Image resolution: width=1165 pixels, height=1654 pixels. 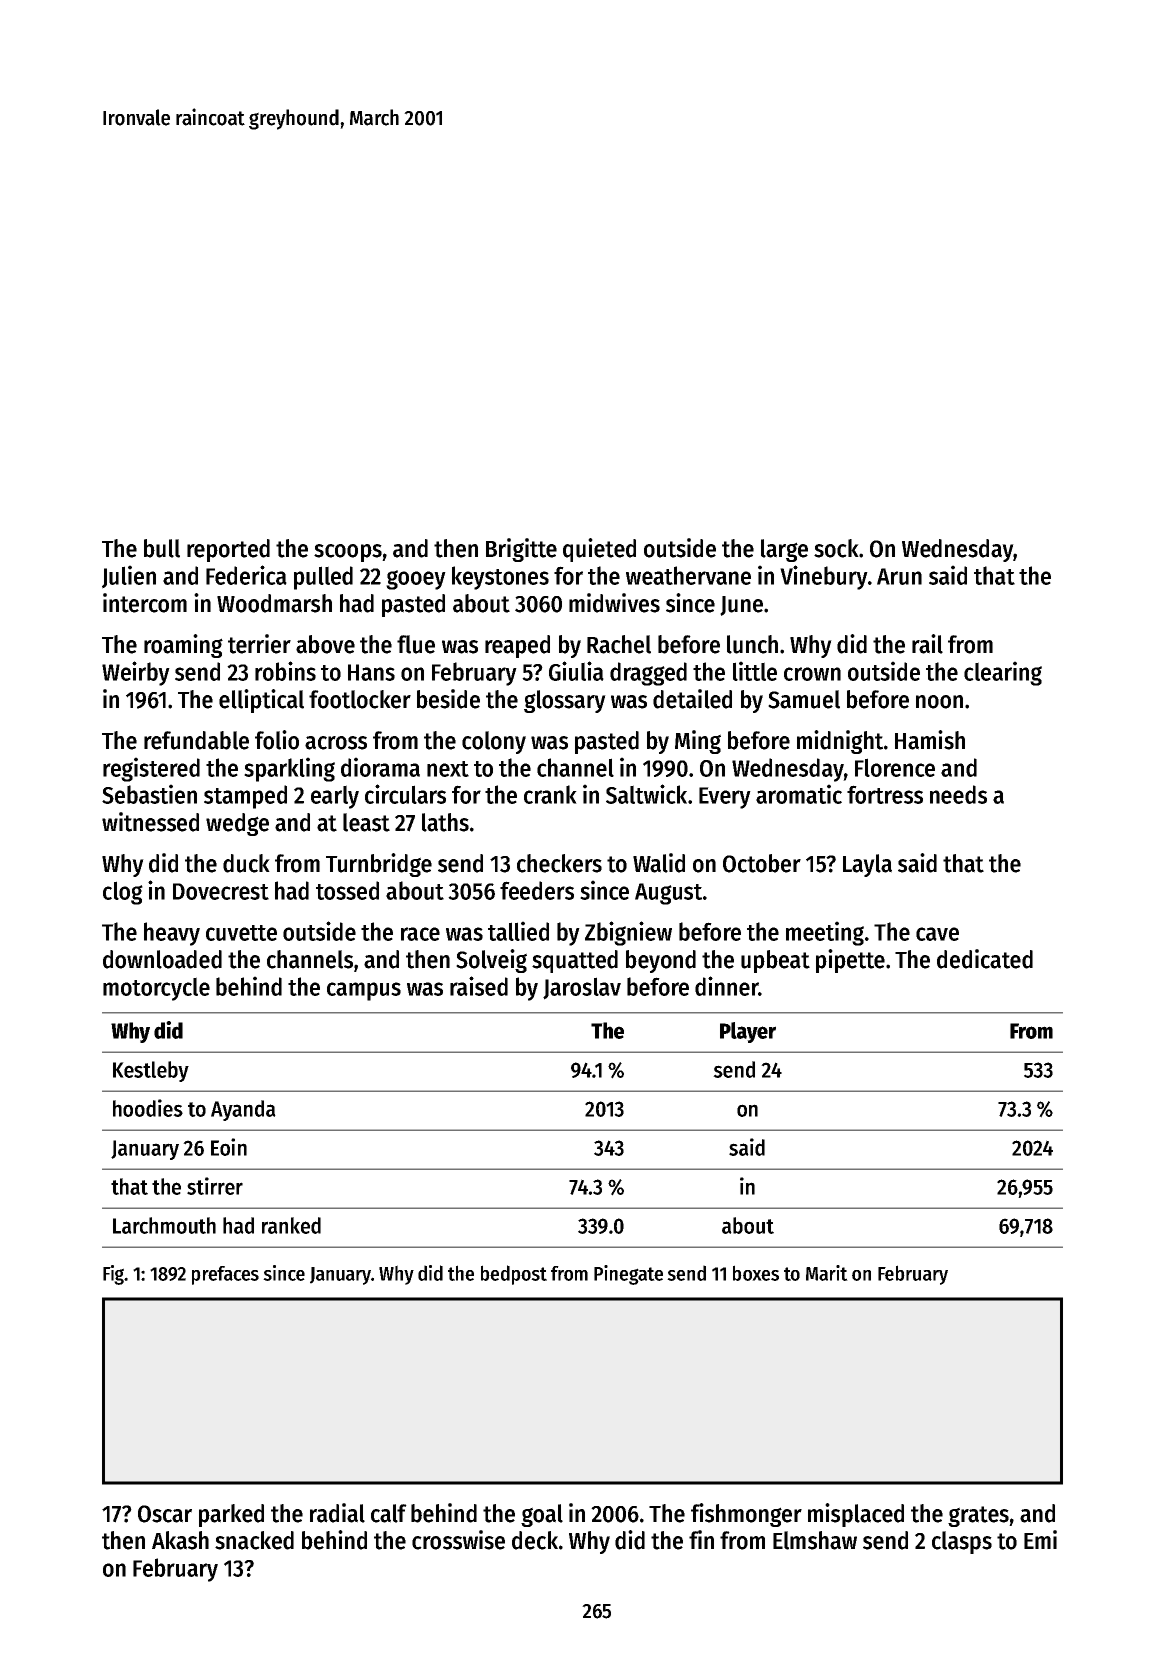 I want to click on ranked, so click(x=291, y=1225).
